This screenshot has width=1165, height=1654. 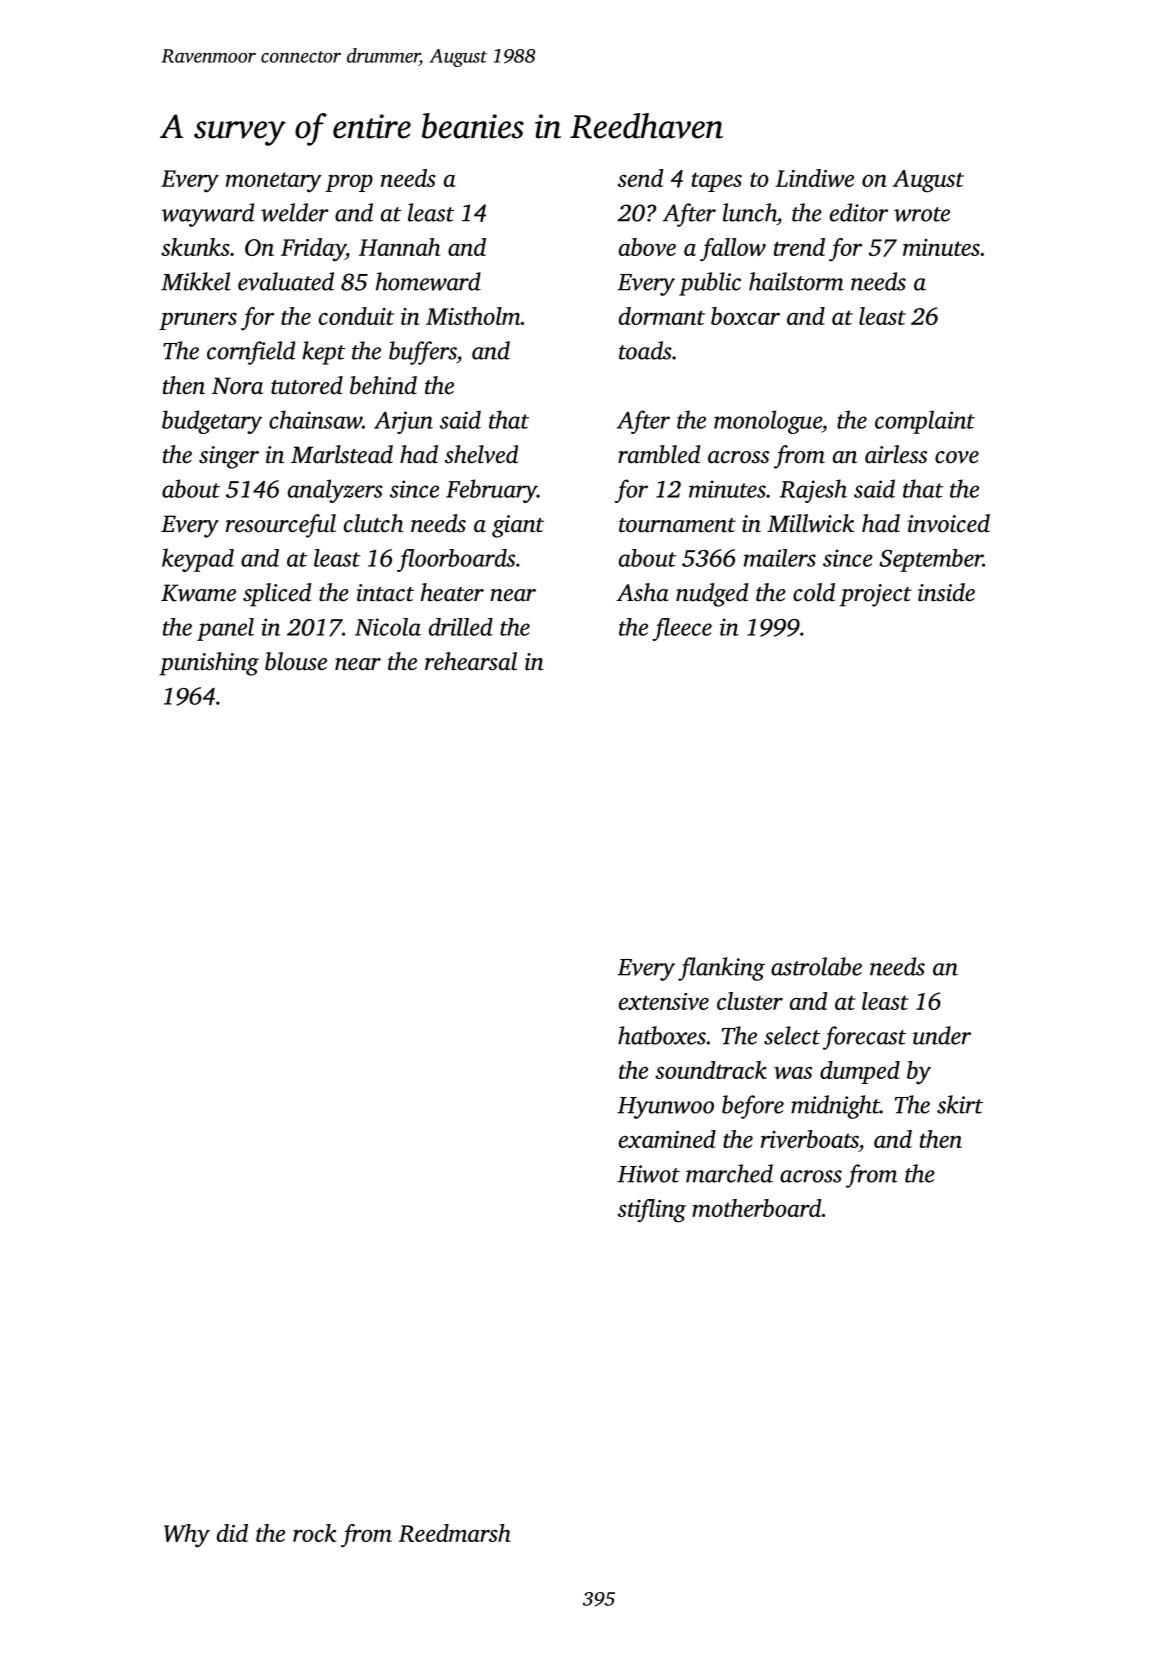 I want to click on toads, so click(x=645, y=350).
